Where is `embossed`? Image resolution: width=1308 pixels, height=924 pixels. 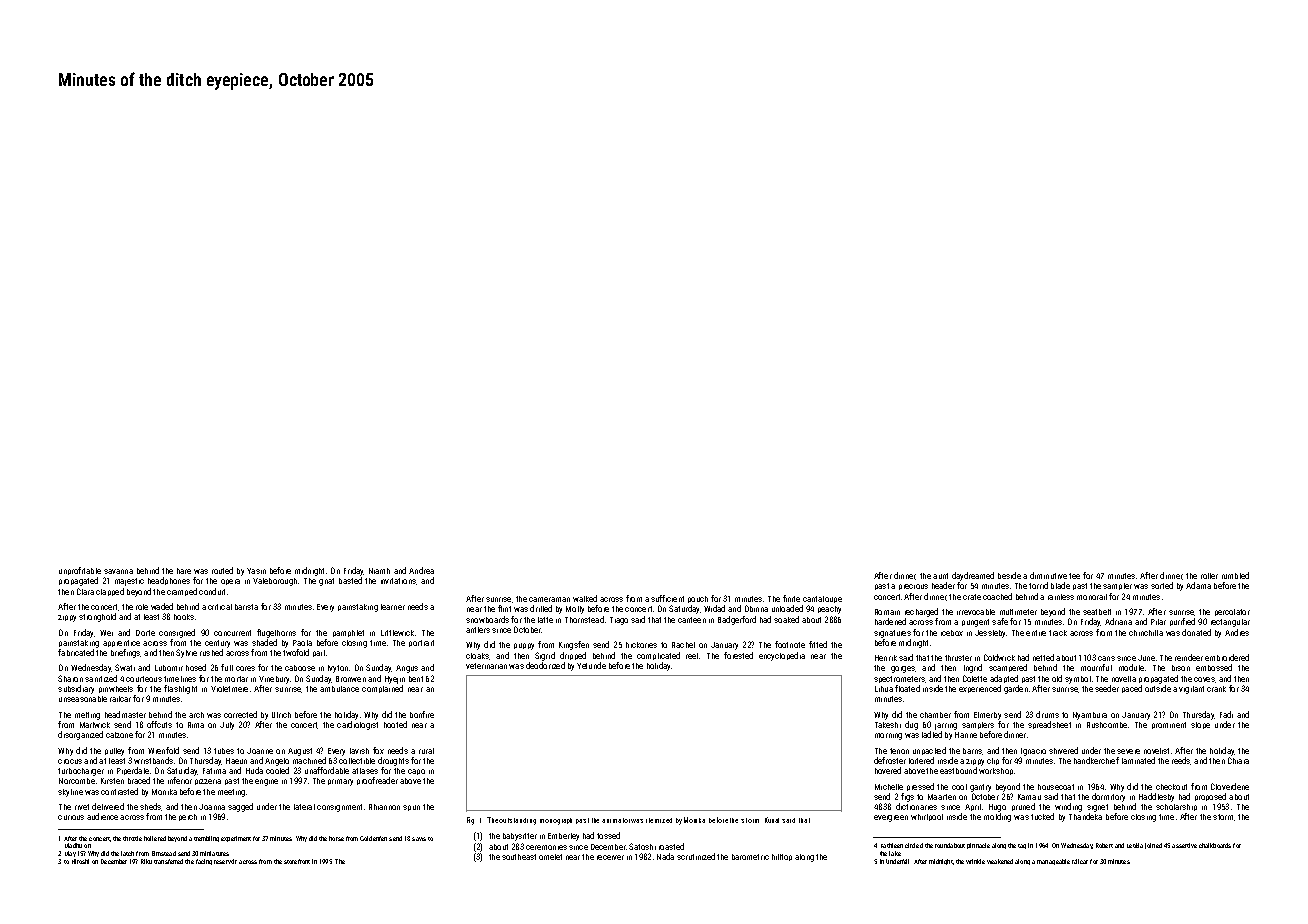
embossed is located at coordinates (1214, 667).
